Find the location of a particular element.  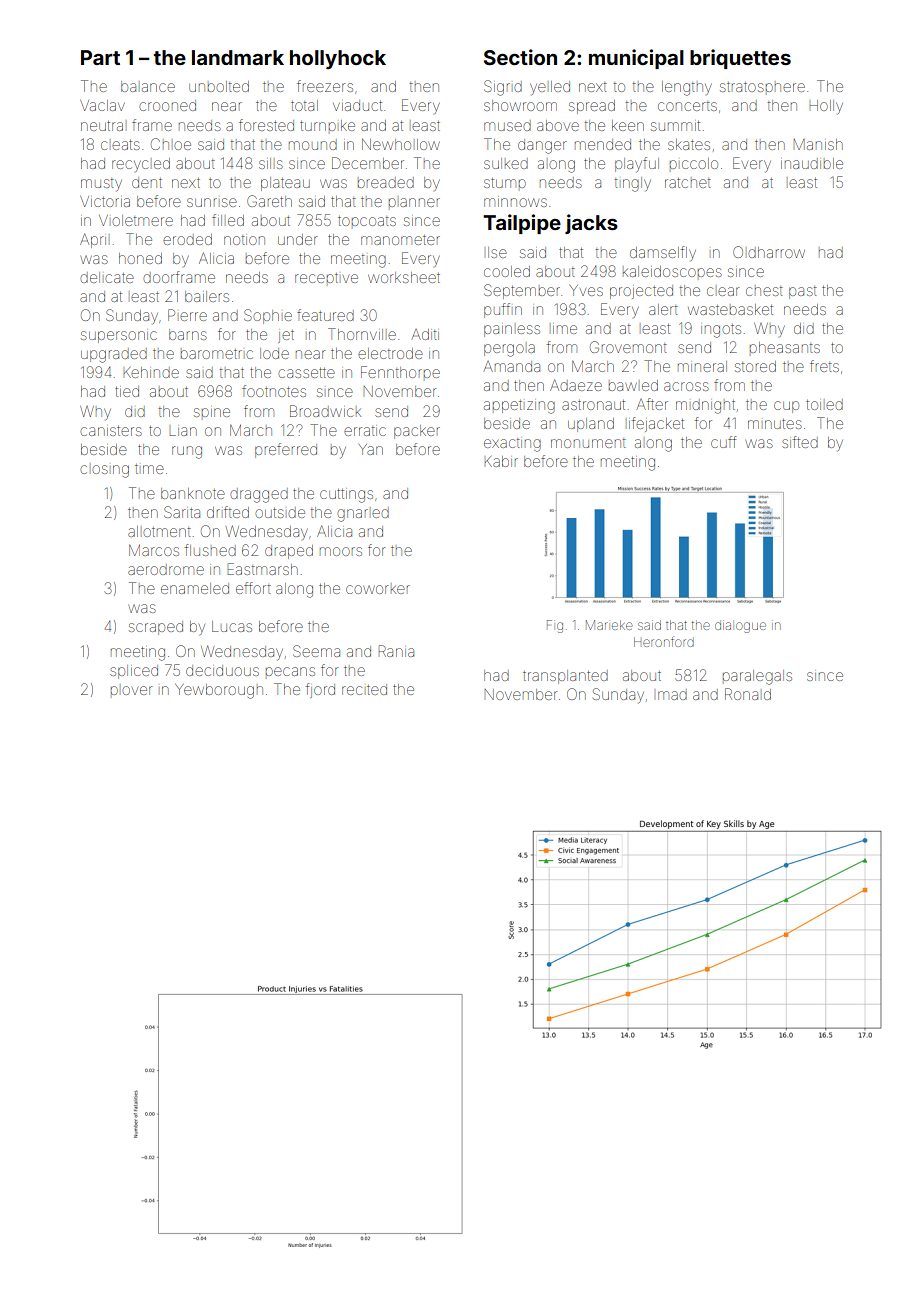

pergola is located at coordinates (509, 350).
